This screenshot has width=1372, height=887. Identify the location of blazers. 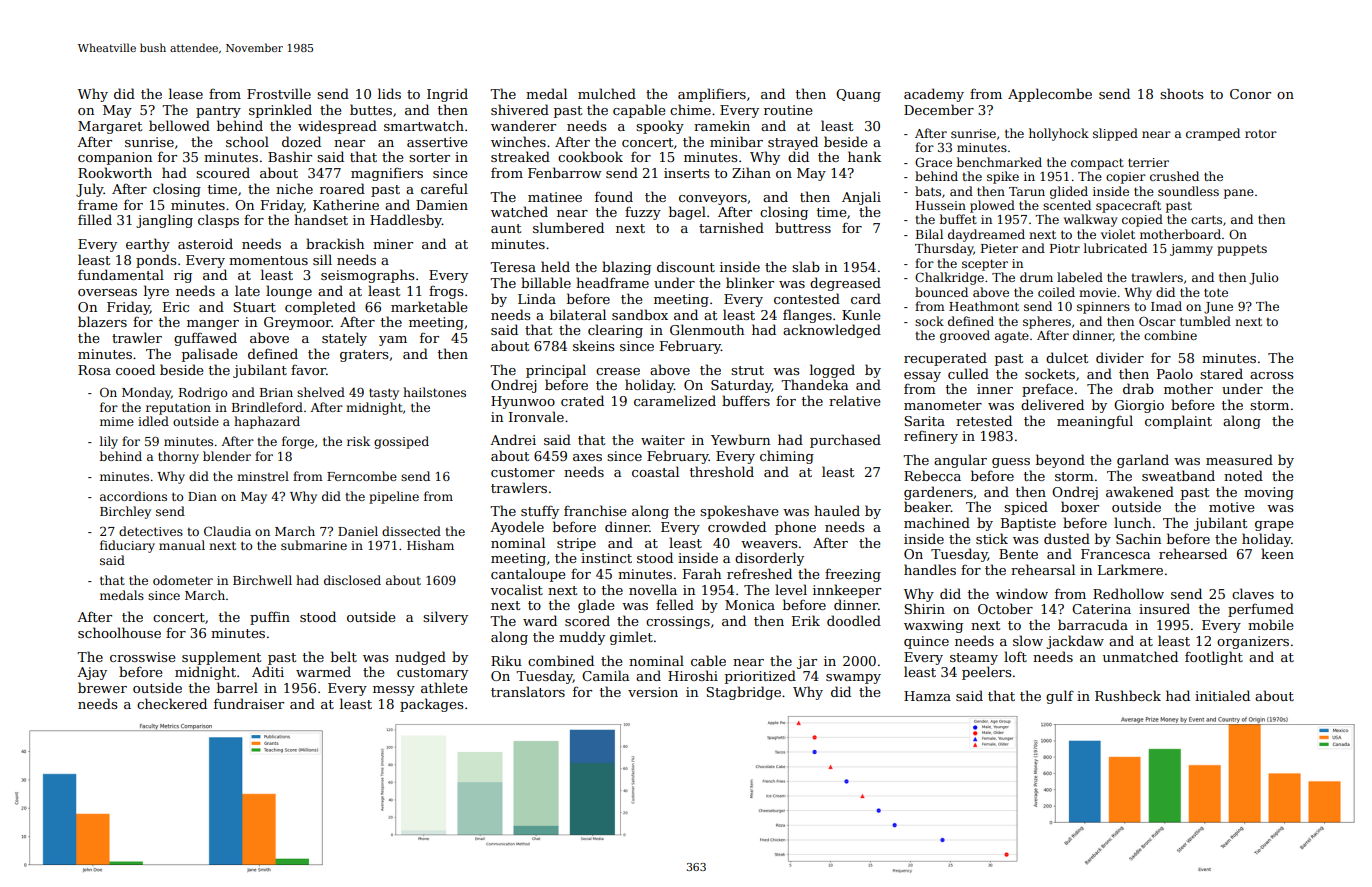
(102, 321).
